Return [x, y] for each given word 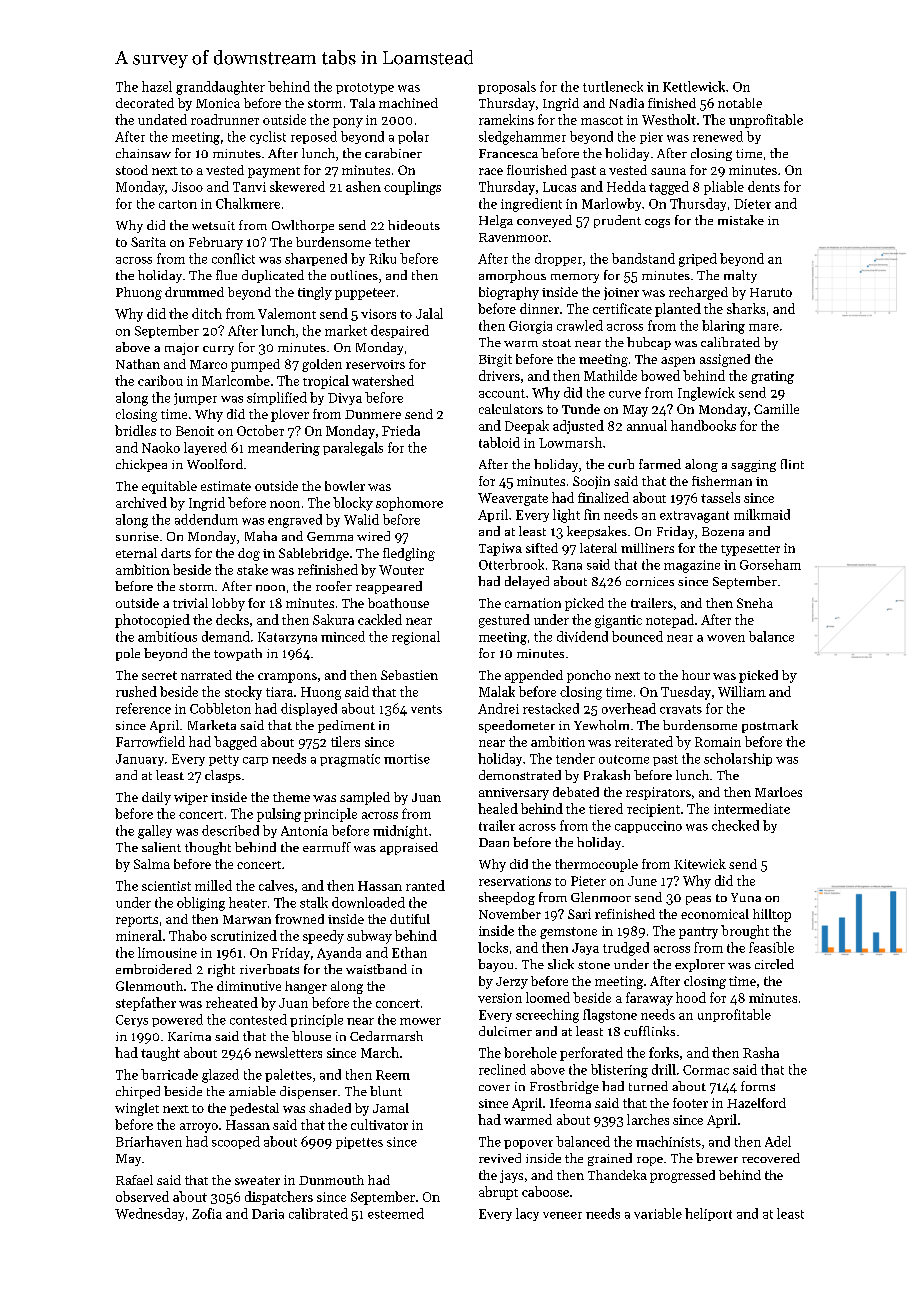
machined [408, 103]
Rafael [134, 1180]
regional [416, 638]
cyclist [268, 137]
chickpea [141, 465]
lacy [527, 1214]
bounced [637, 636]
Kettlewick [694, 86]
